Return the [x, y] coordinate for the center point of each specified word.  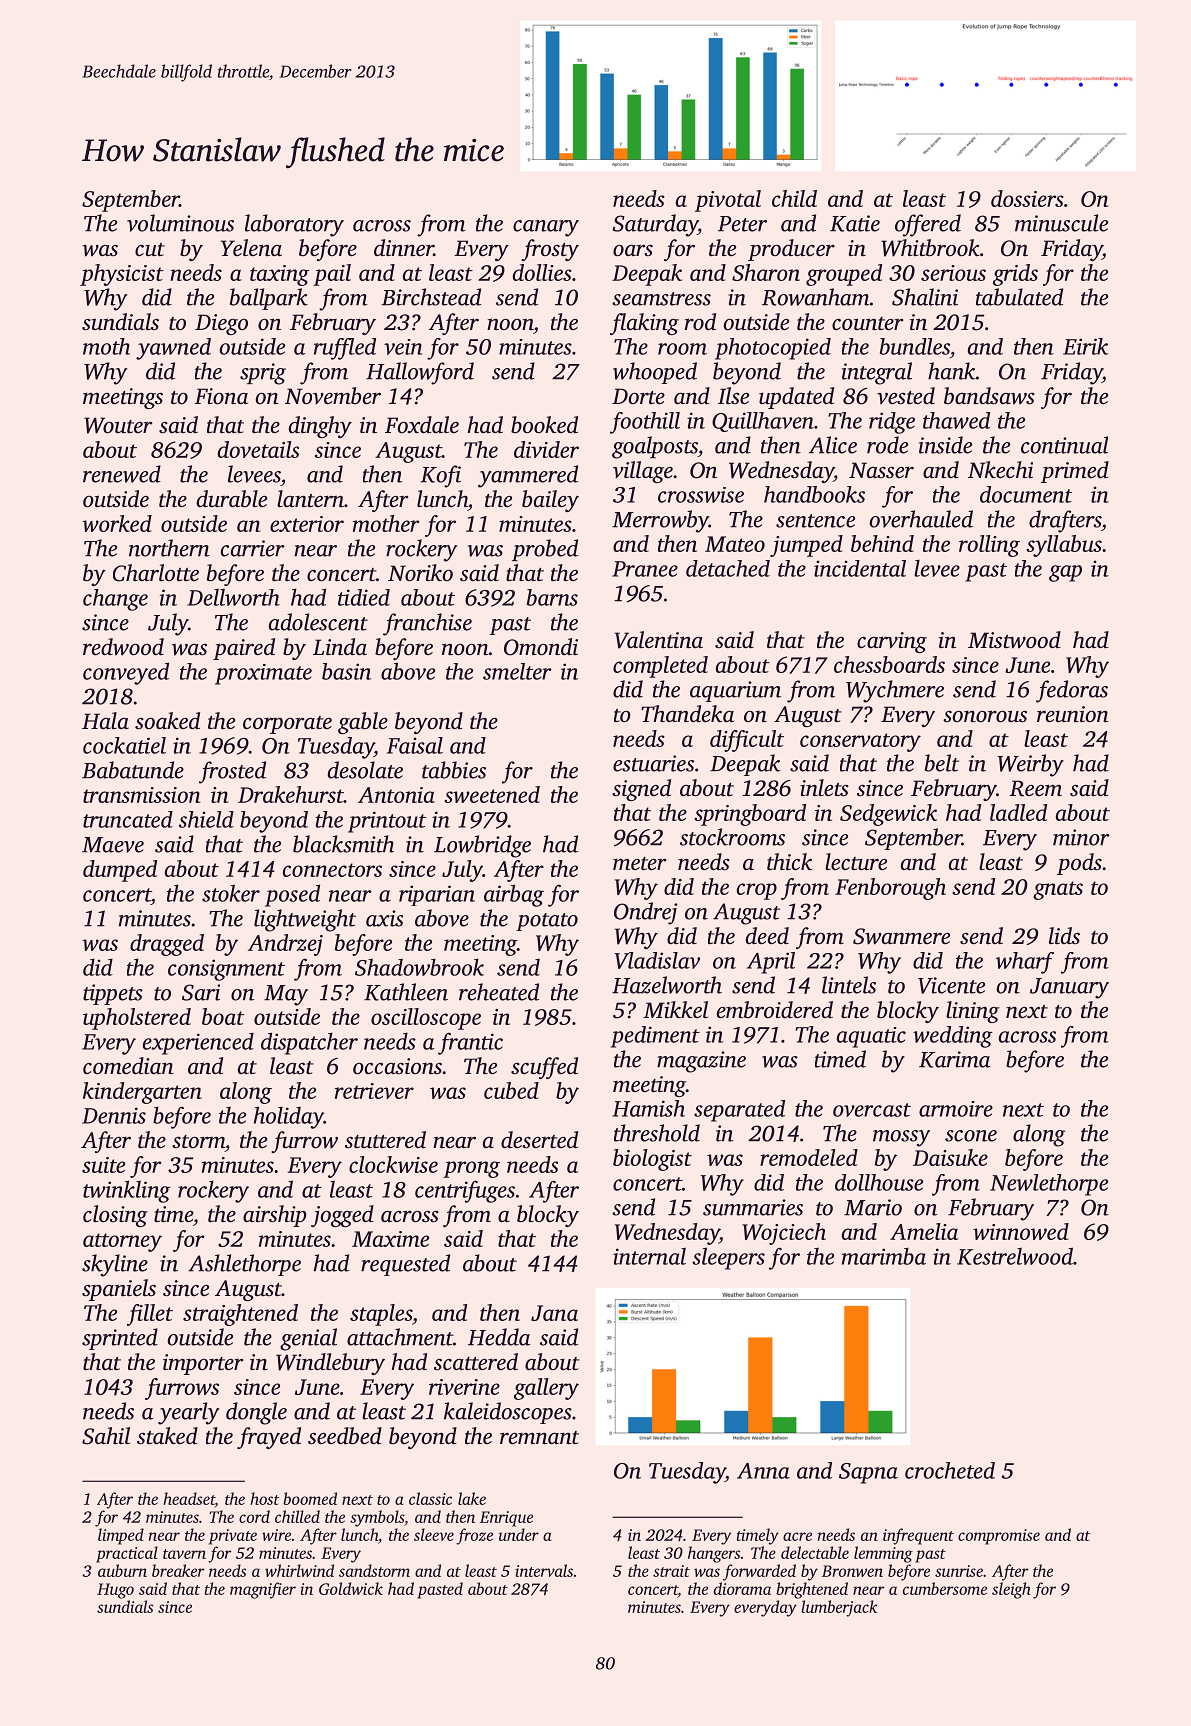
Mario [873, 1207]
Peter [742, 224]
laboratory [294, 225]
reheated [499, 992]
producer [791, 250]
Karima [954, 1059]
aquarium [735, 691]
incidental [860, 568]
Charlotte [156, 573]
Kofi [440, 476]
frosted [232, 772]
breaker [178, 1570]
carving [892, 642]
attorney [122, 1242]
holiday [289, 1117]
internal [649, 1256]
